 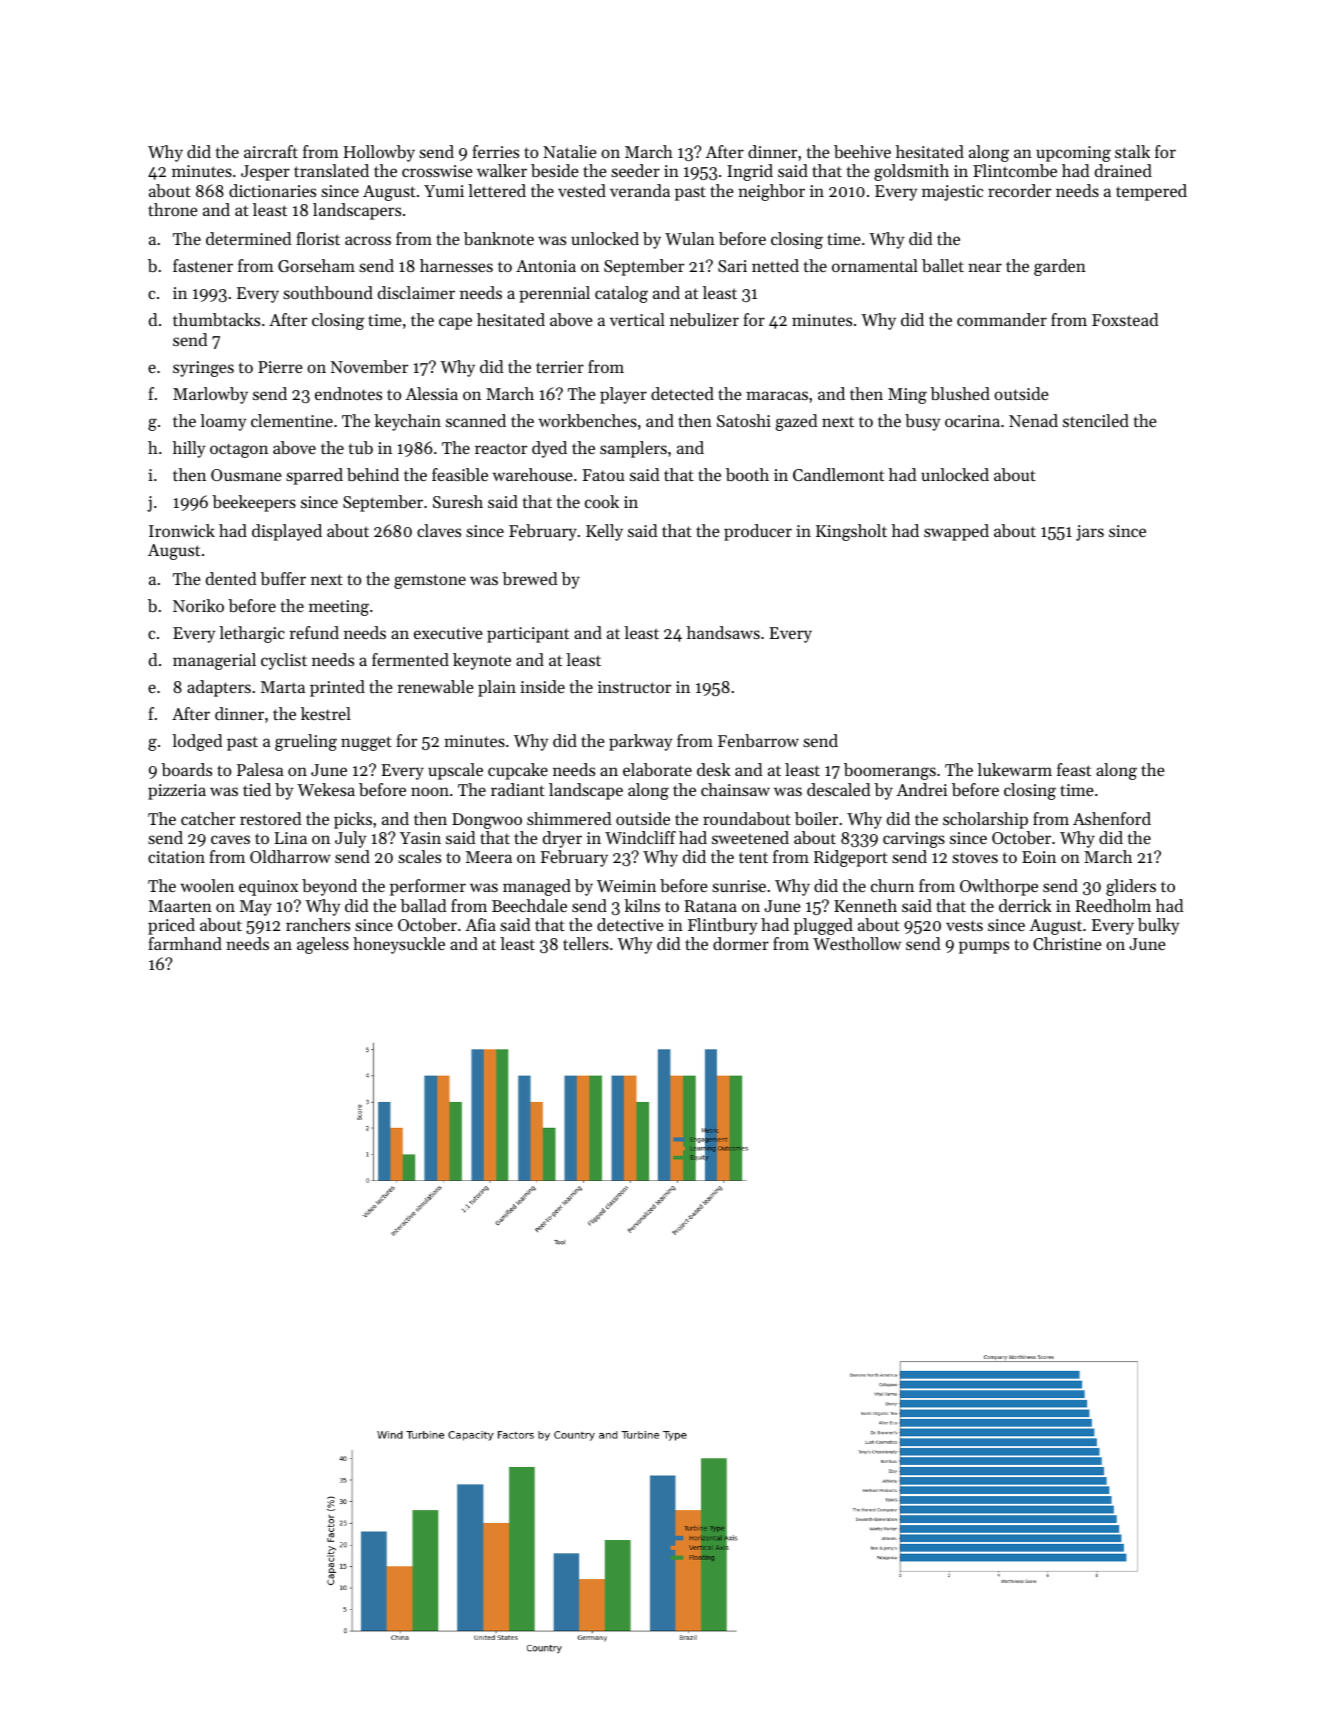 What do you see at coordinates (171, 926) in the page?
I see `priced` at bounding box center [171, 926].
